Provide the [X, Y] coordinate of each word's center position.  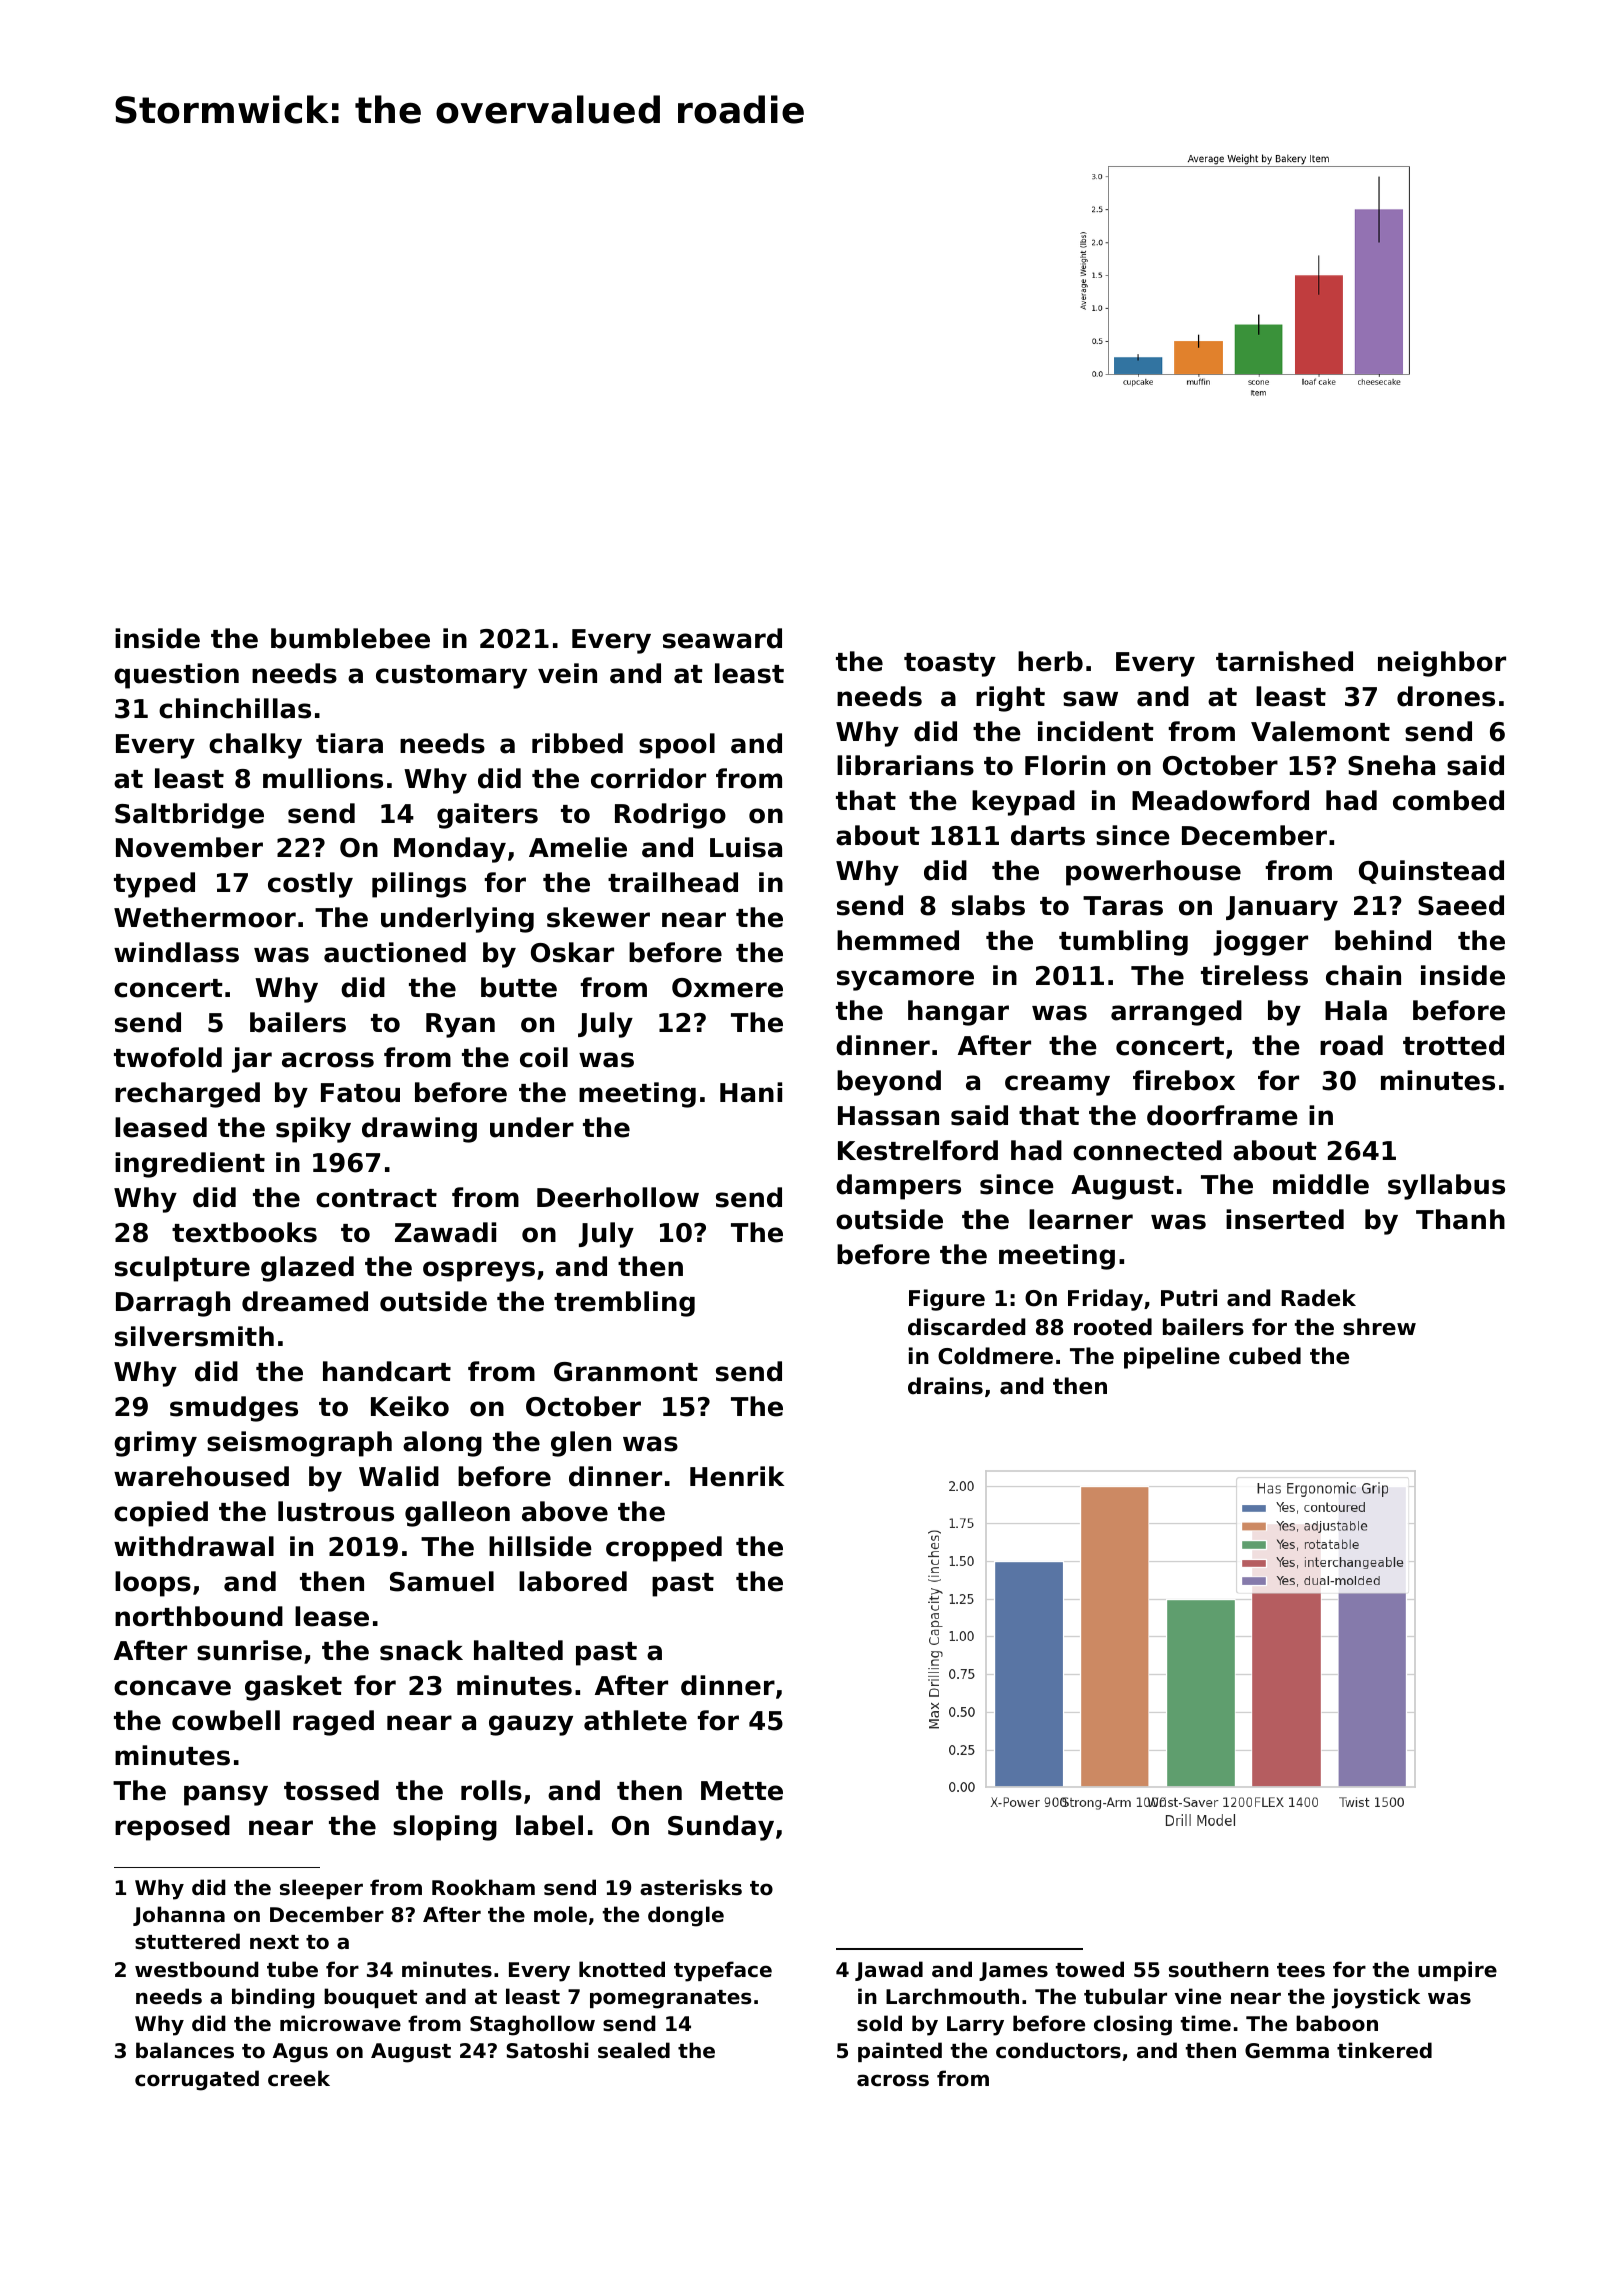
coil [544, 1057]
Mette [742, 1791]
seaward [722, 638]
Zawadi [445, 1232]
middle [1321, 1184]
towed [1090, 1969]
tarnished [1284, 661]
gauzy [531, 1725]
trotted [1453, 1045]
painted [900, 2052]
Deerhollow [618, 1197]
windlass [176, 952]
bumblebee [350, 638]
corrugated [197, 2080]
